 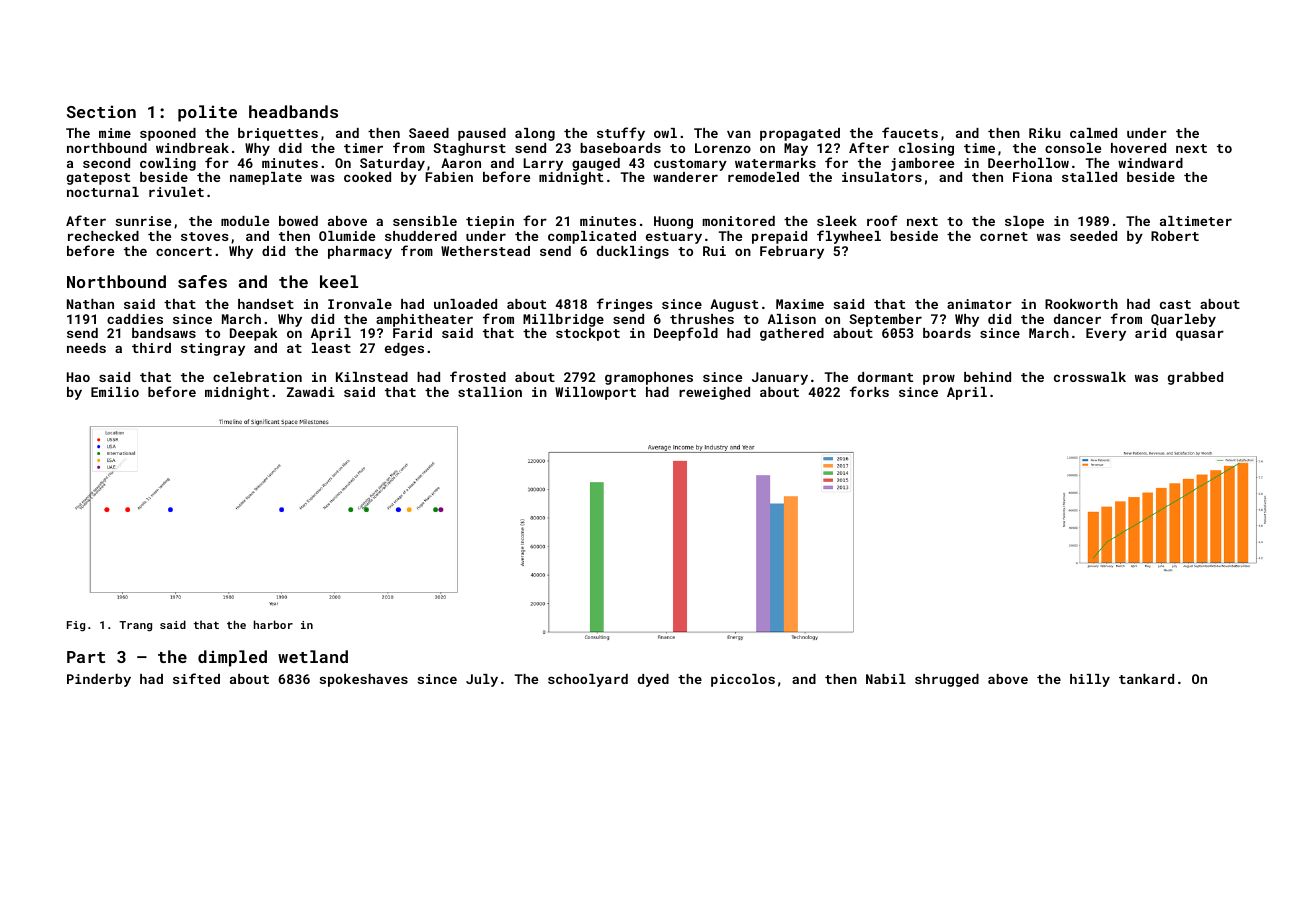 What do you see at coordinates (99, 680) in the page?
I see `Pinderby` at bounding box center [99, 680].
